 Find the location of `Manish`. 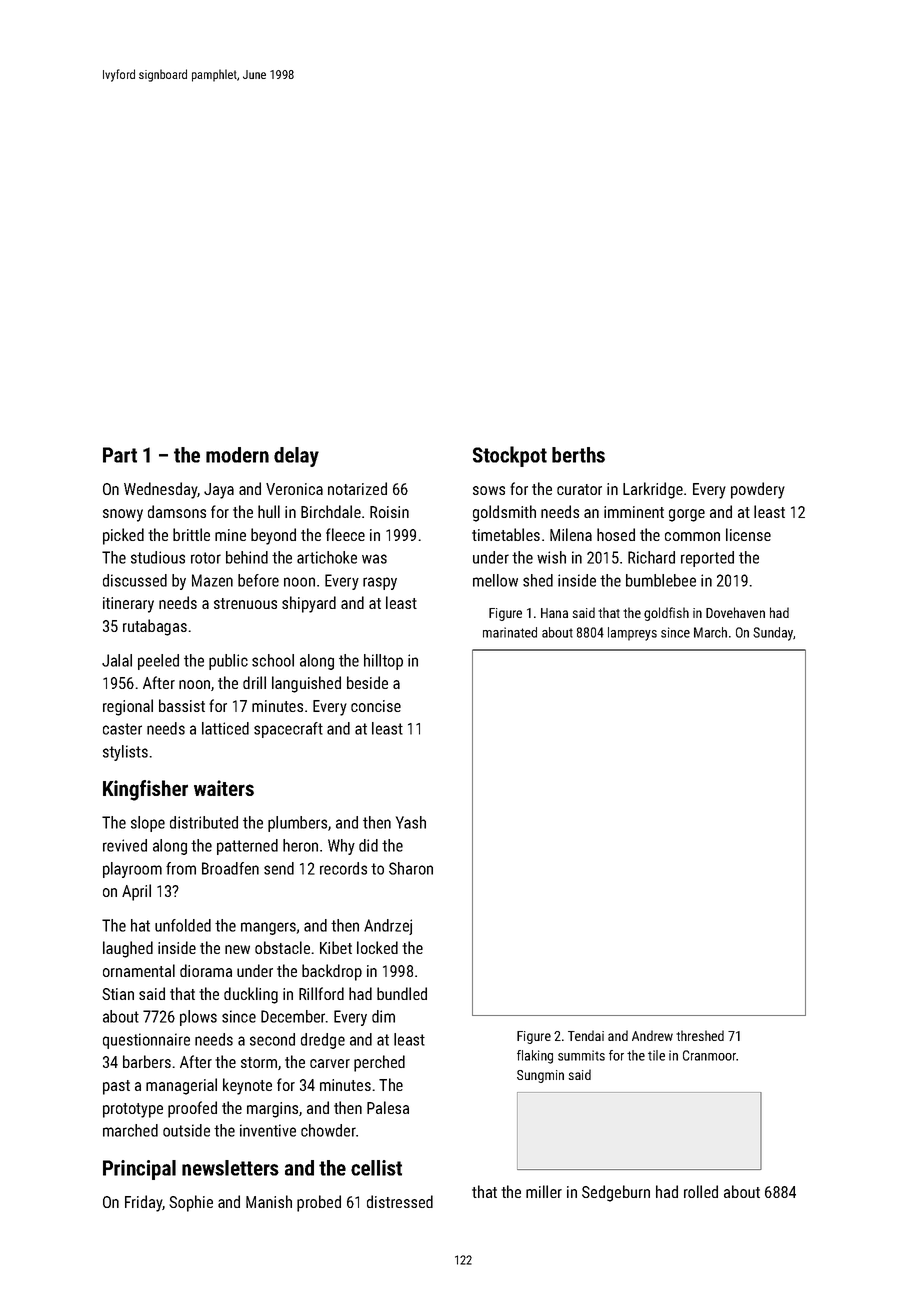

Manish is located at coordinates (269, 1201).
